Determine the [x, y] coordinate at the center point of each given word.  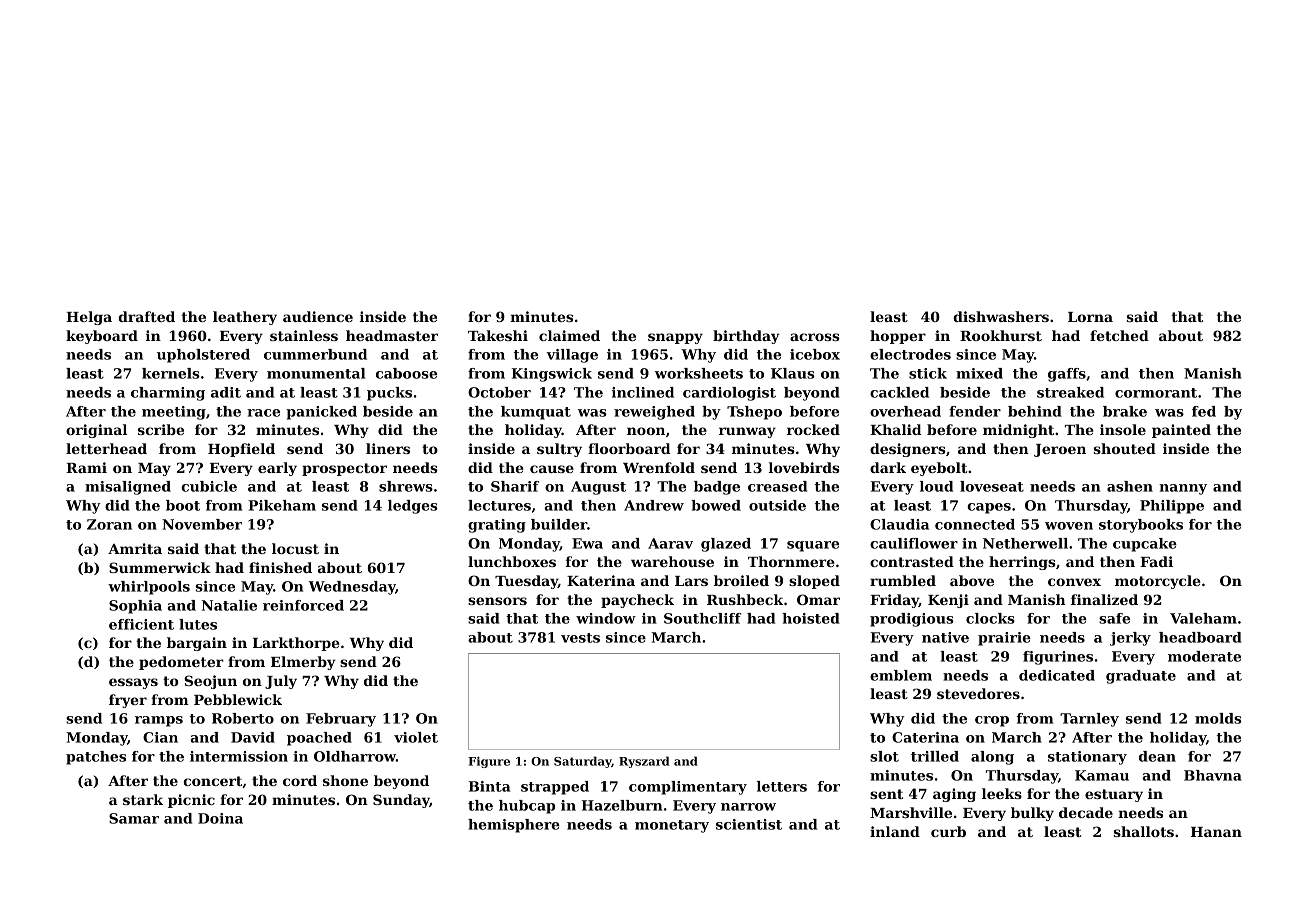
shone [345, 780]
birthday [746, 337]
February [341, 720]
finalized [1104, 599]
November [202, 524]
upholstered [203, 356]
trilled [935, 756]
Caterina [925, 737]
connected [975, 524]
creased [777, 486]
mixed [979, 373]
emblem [901, 675]
